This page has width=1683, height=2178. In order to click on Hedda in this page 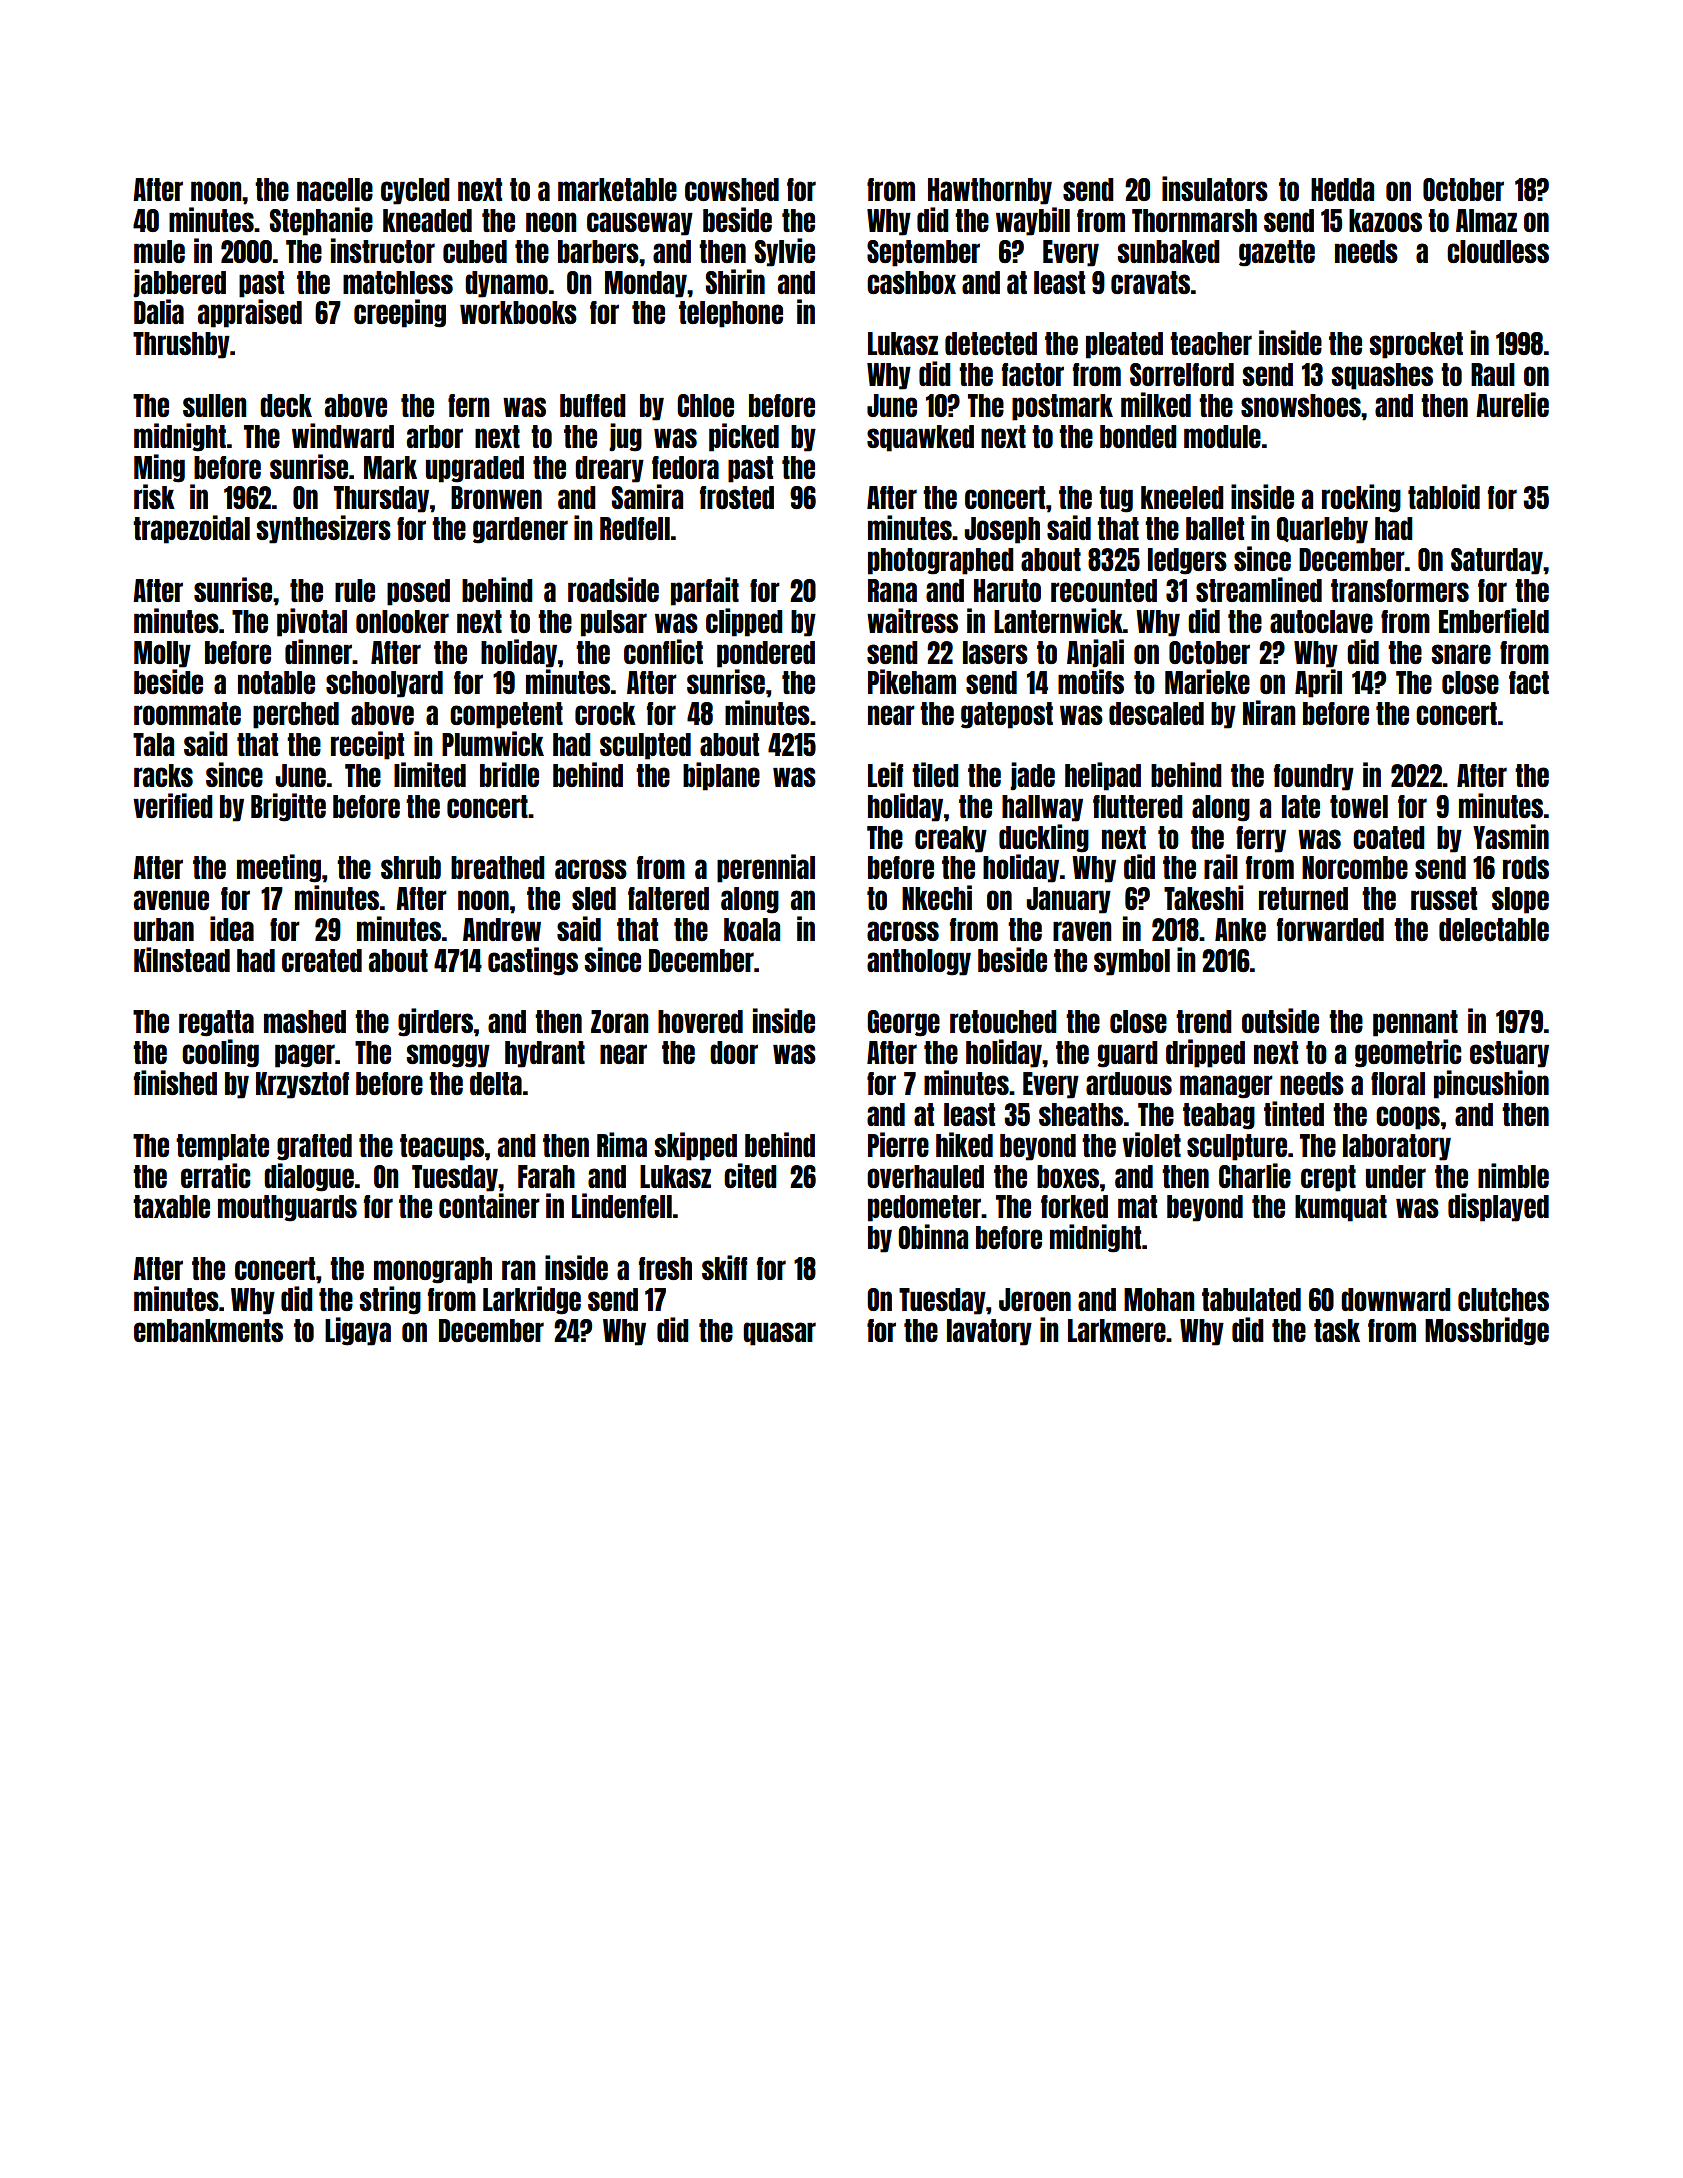, I will do `click(1342, 189)`.
